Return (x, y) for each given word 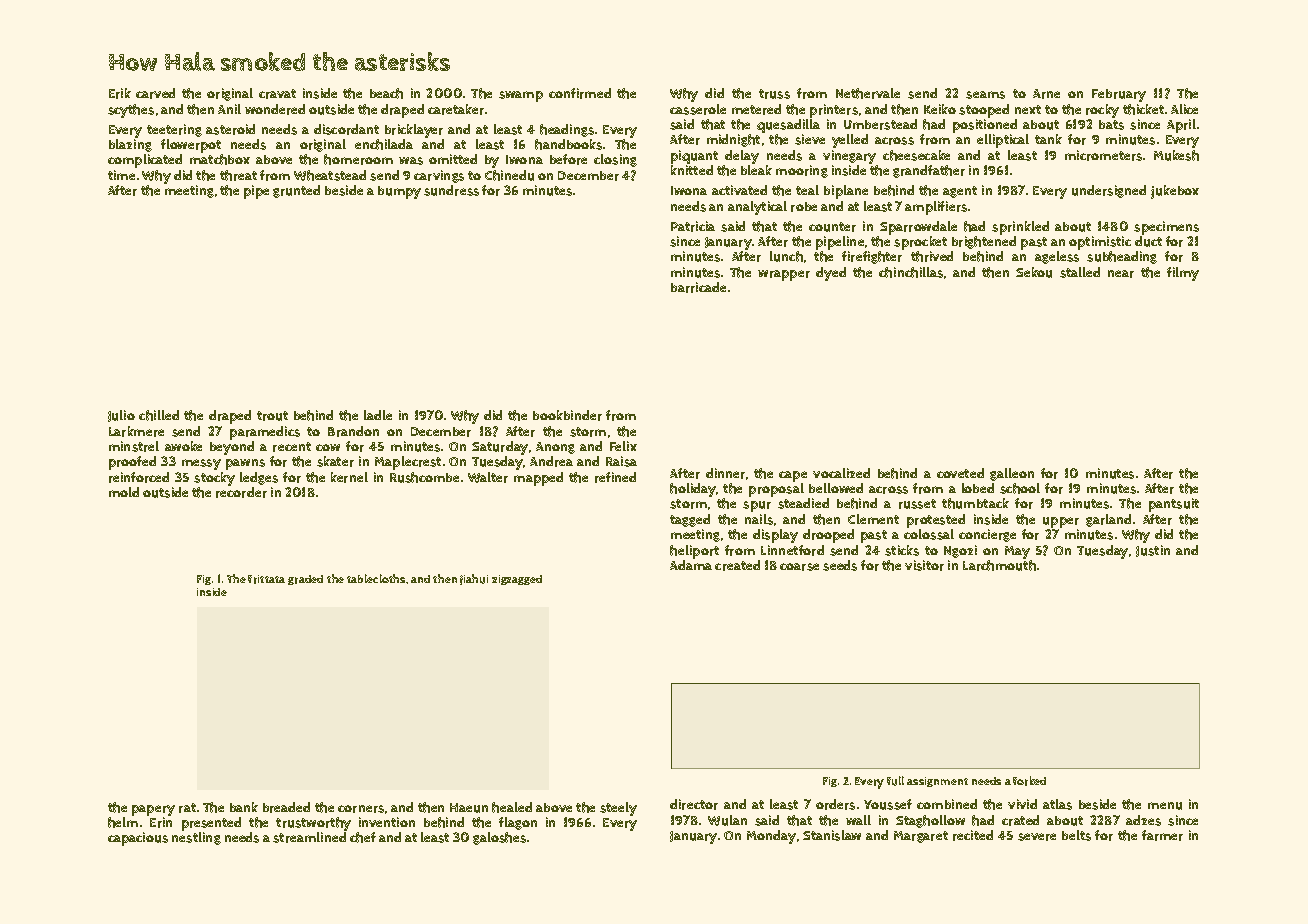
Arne (1046, 94)
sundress (451, 190)
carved (155, 93)
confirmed (580, 93)
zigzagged (517, 580)
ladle (378, 415)
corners (361, 809)
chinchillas (911, 272)
